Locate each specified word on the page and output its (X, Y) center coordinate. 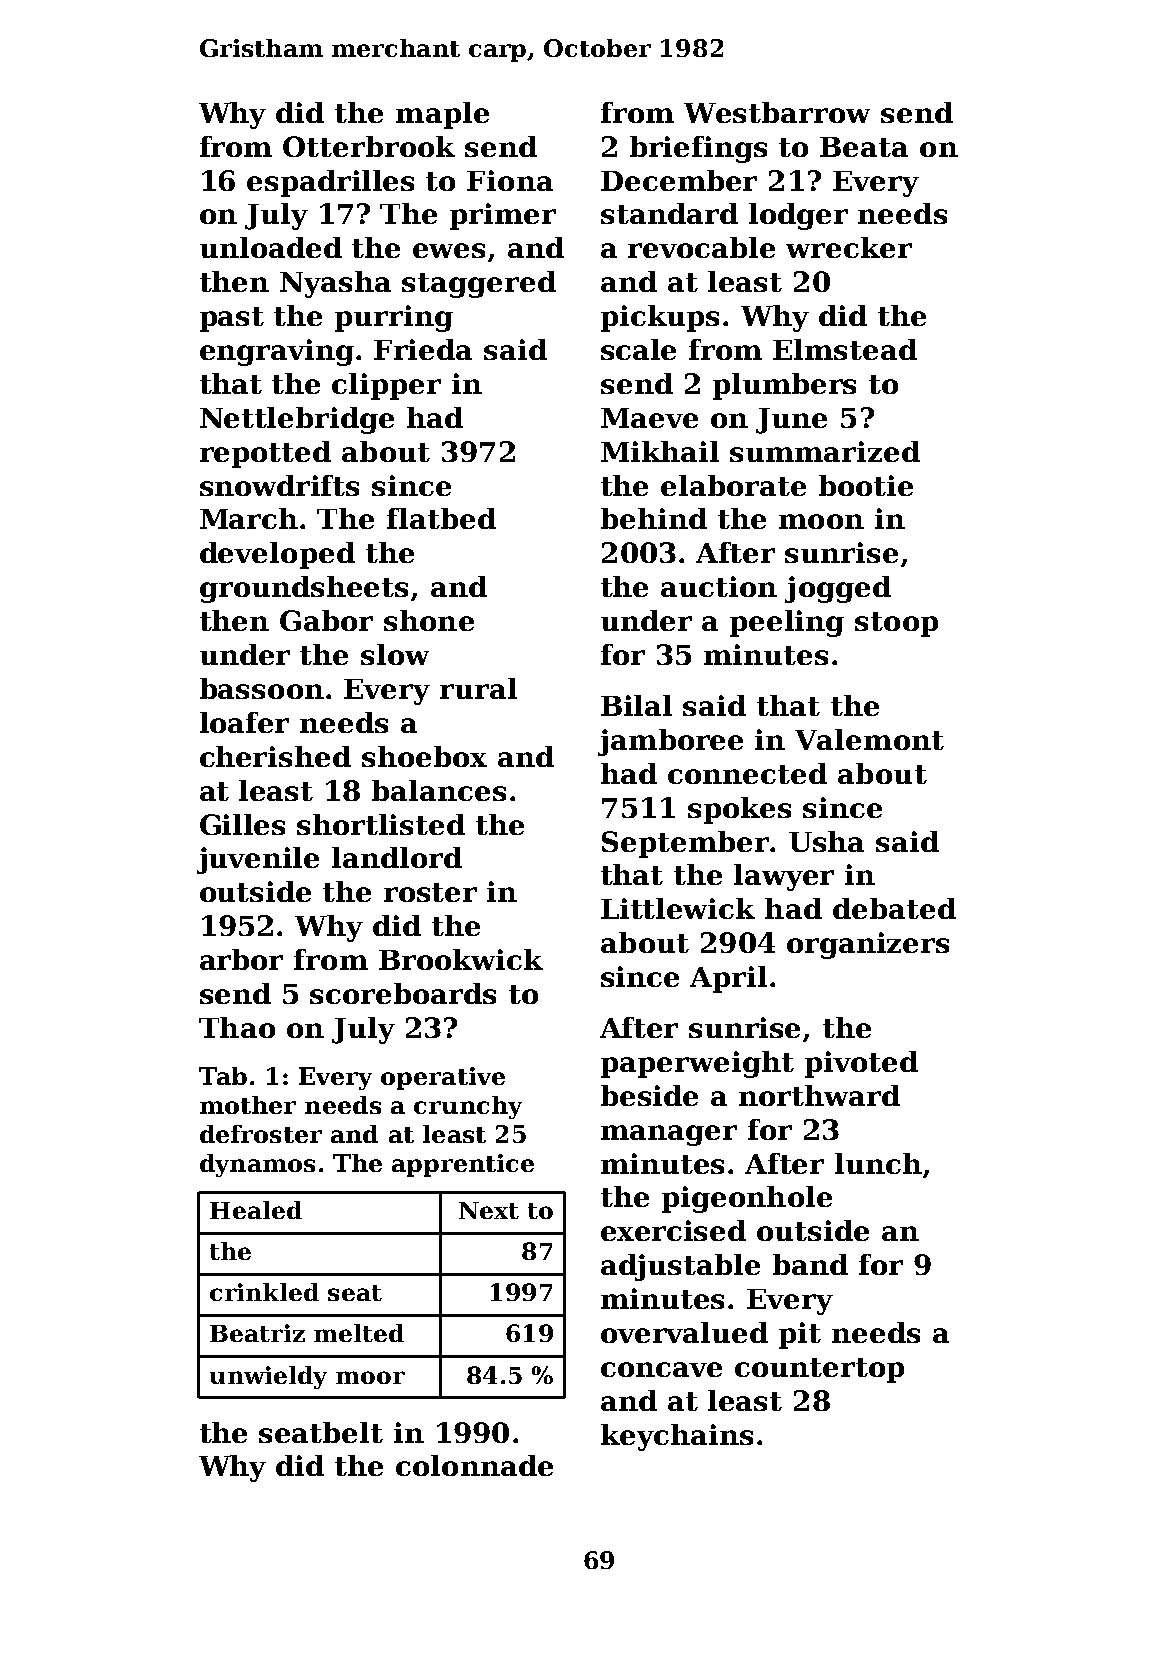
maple (442, 115)
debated (894, 908)
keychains (677, 1437)
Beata (864, 147)
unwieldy (268, 1377)
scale (638, 349)
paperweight (697, 1064)
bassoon (262, 688)
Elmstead (845, 349)
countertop (819, 1370)
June (791, 421)
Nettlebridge (297, 420)
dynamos (257, 1165)
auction (719, 586)
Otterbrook (369, 146)
